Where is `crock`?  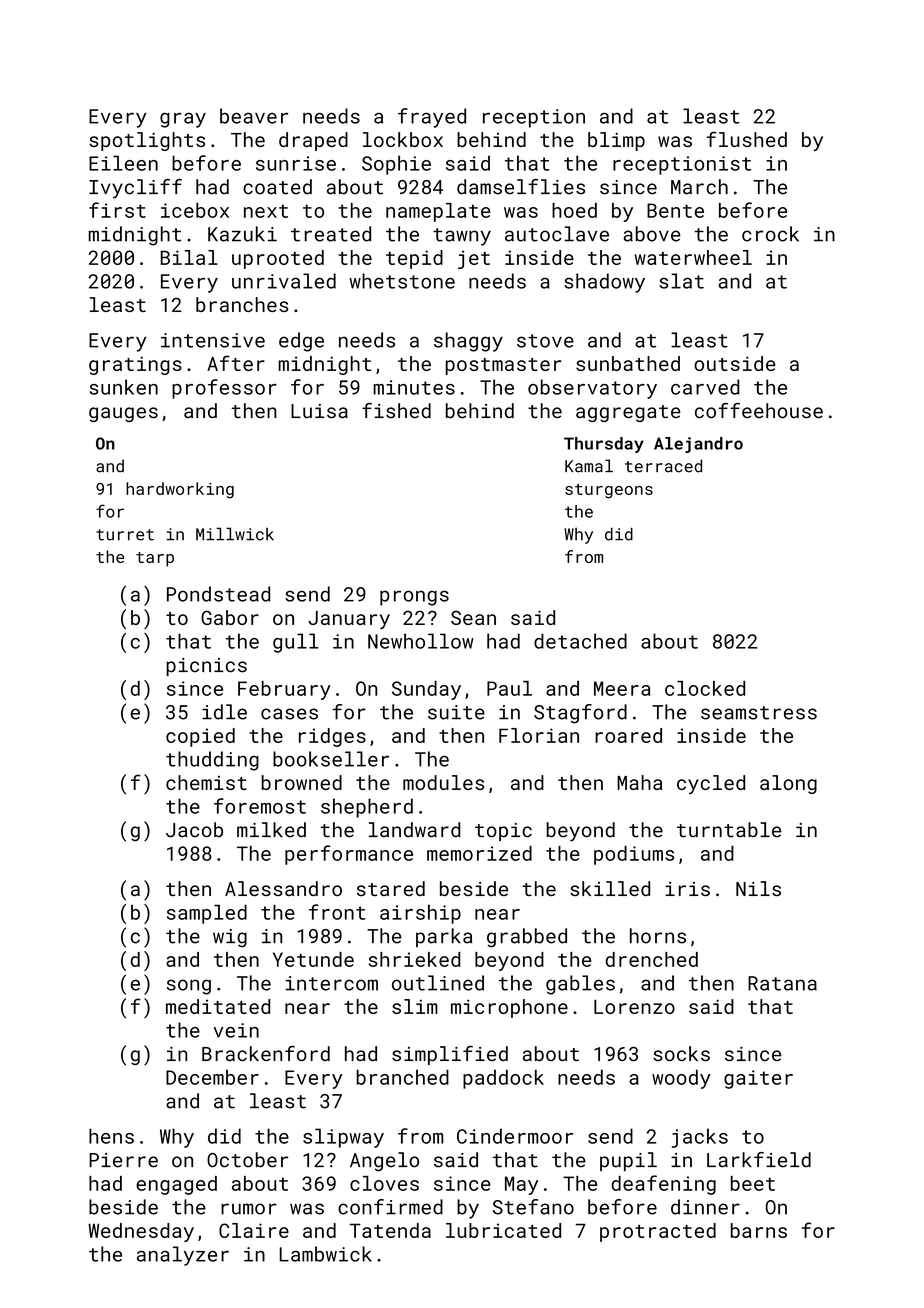 crock is located at coordinates (770, 234).
